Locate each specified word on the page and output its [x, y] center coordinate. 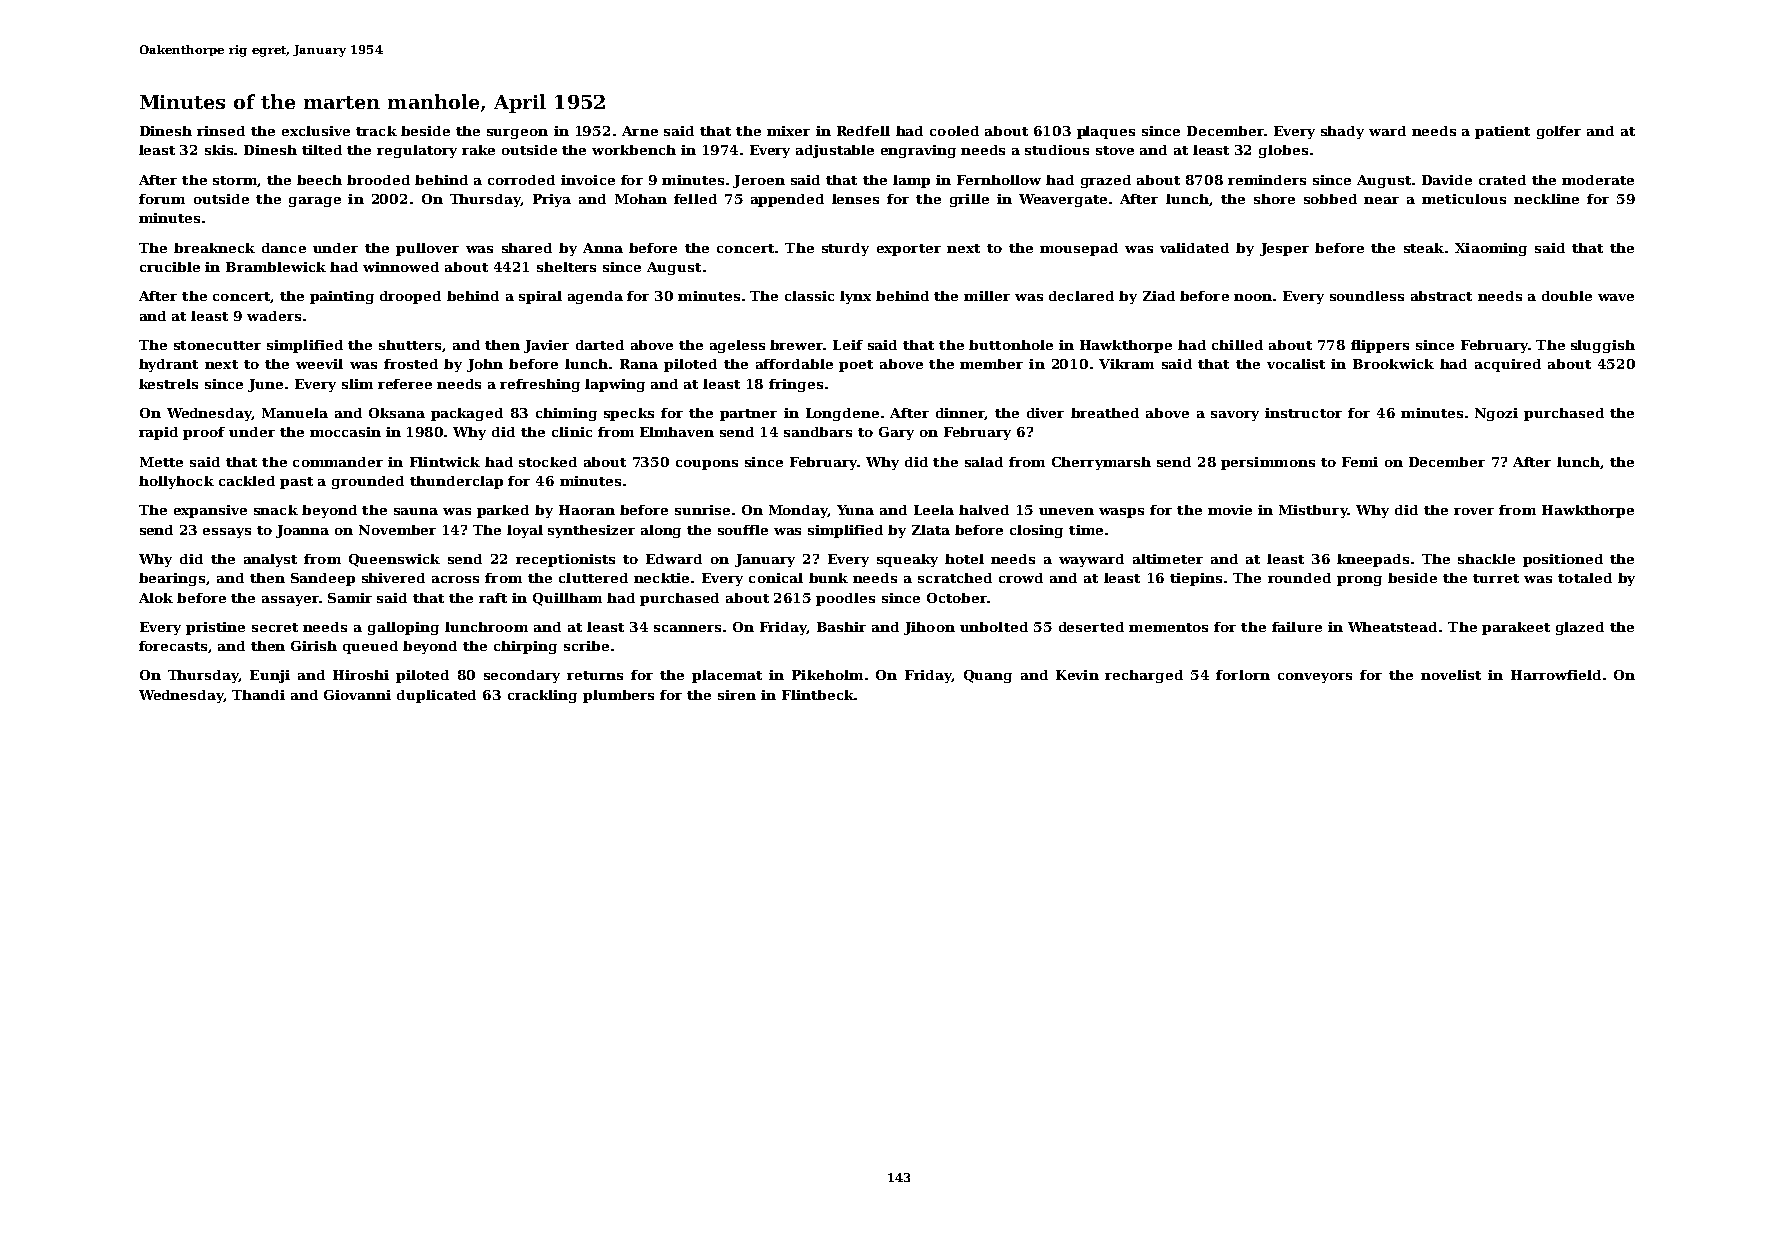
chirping [525, 647]
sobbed [1330, 199]
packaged [467, 414]
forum [162, 199]
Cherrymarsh [1101, 463]
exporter [909, 250]
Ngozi [1496, 414]
